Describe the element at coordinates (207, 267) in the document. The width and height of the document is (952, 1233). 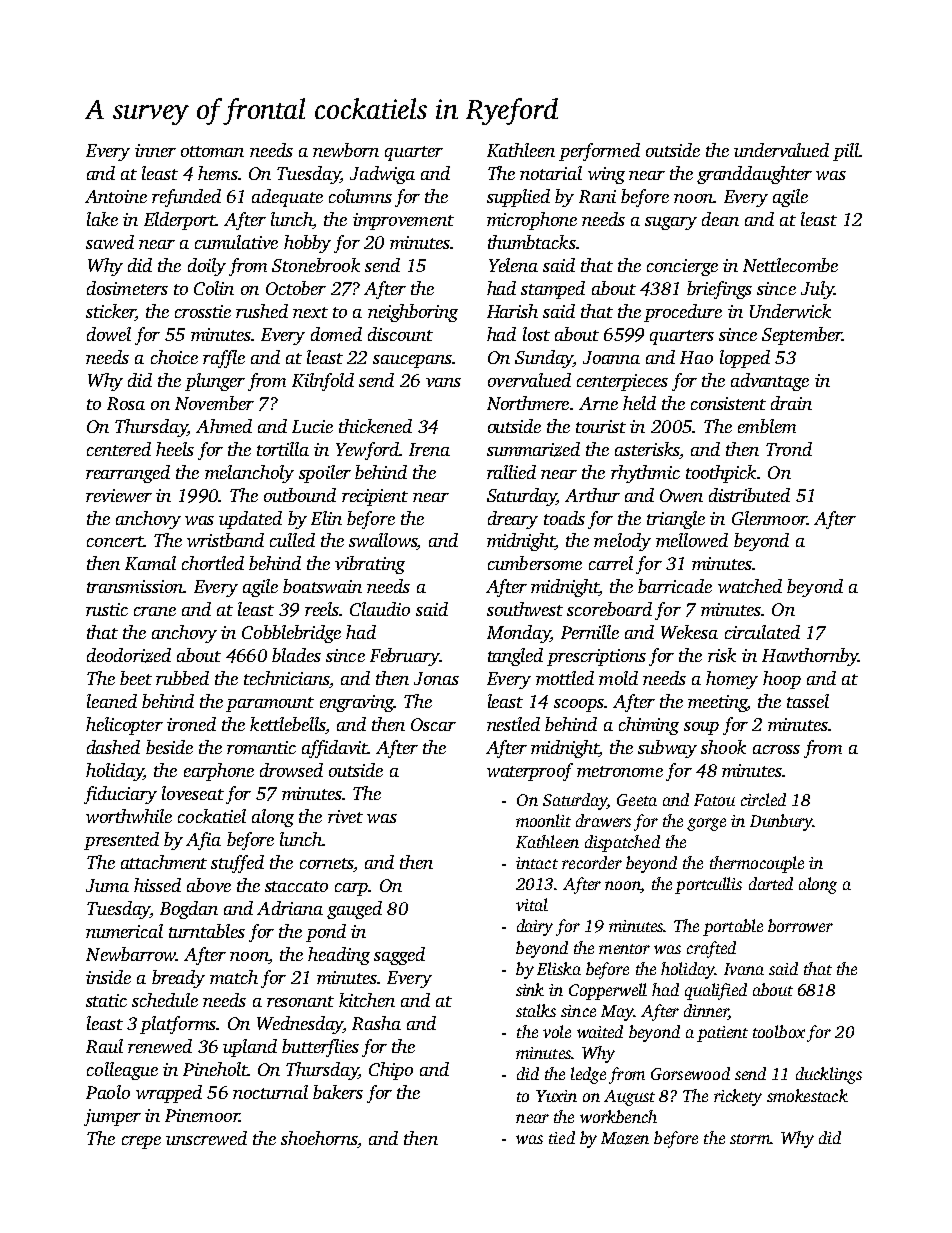
I see `doily` at that location.
